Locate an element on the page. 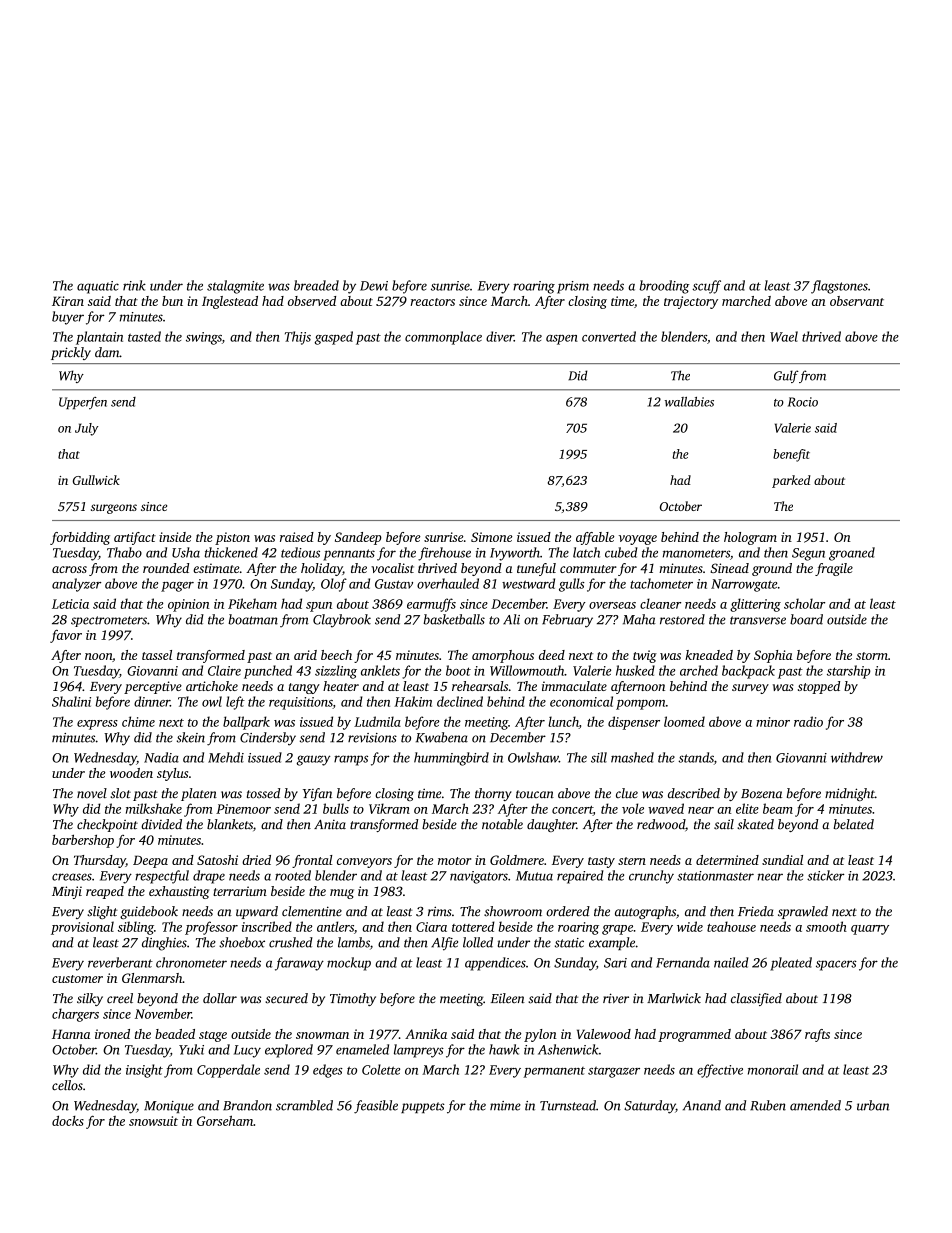 The image size is (952, 1233). diver is located at coordinates (500, 336).
